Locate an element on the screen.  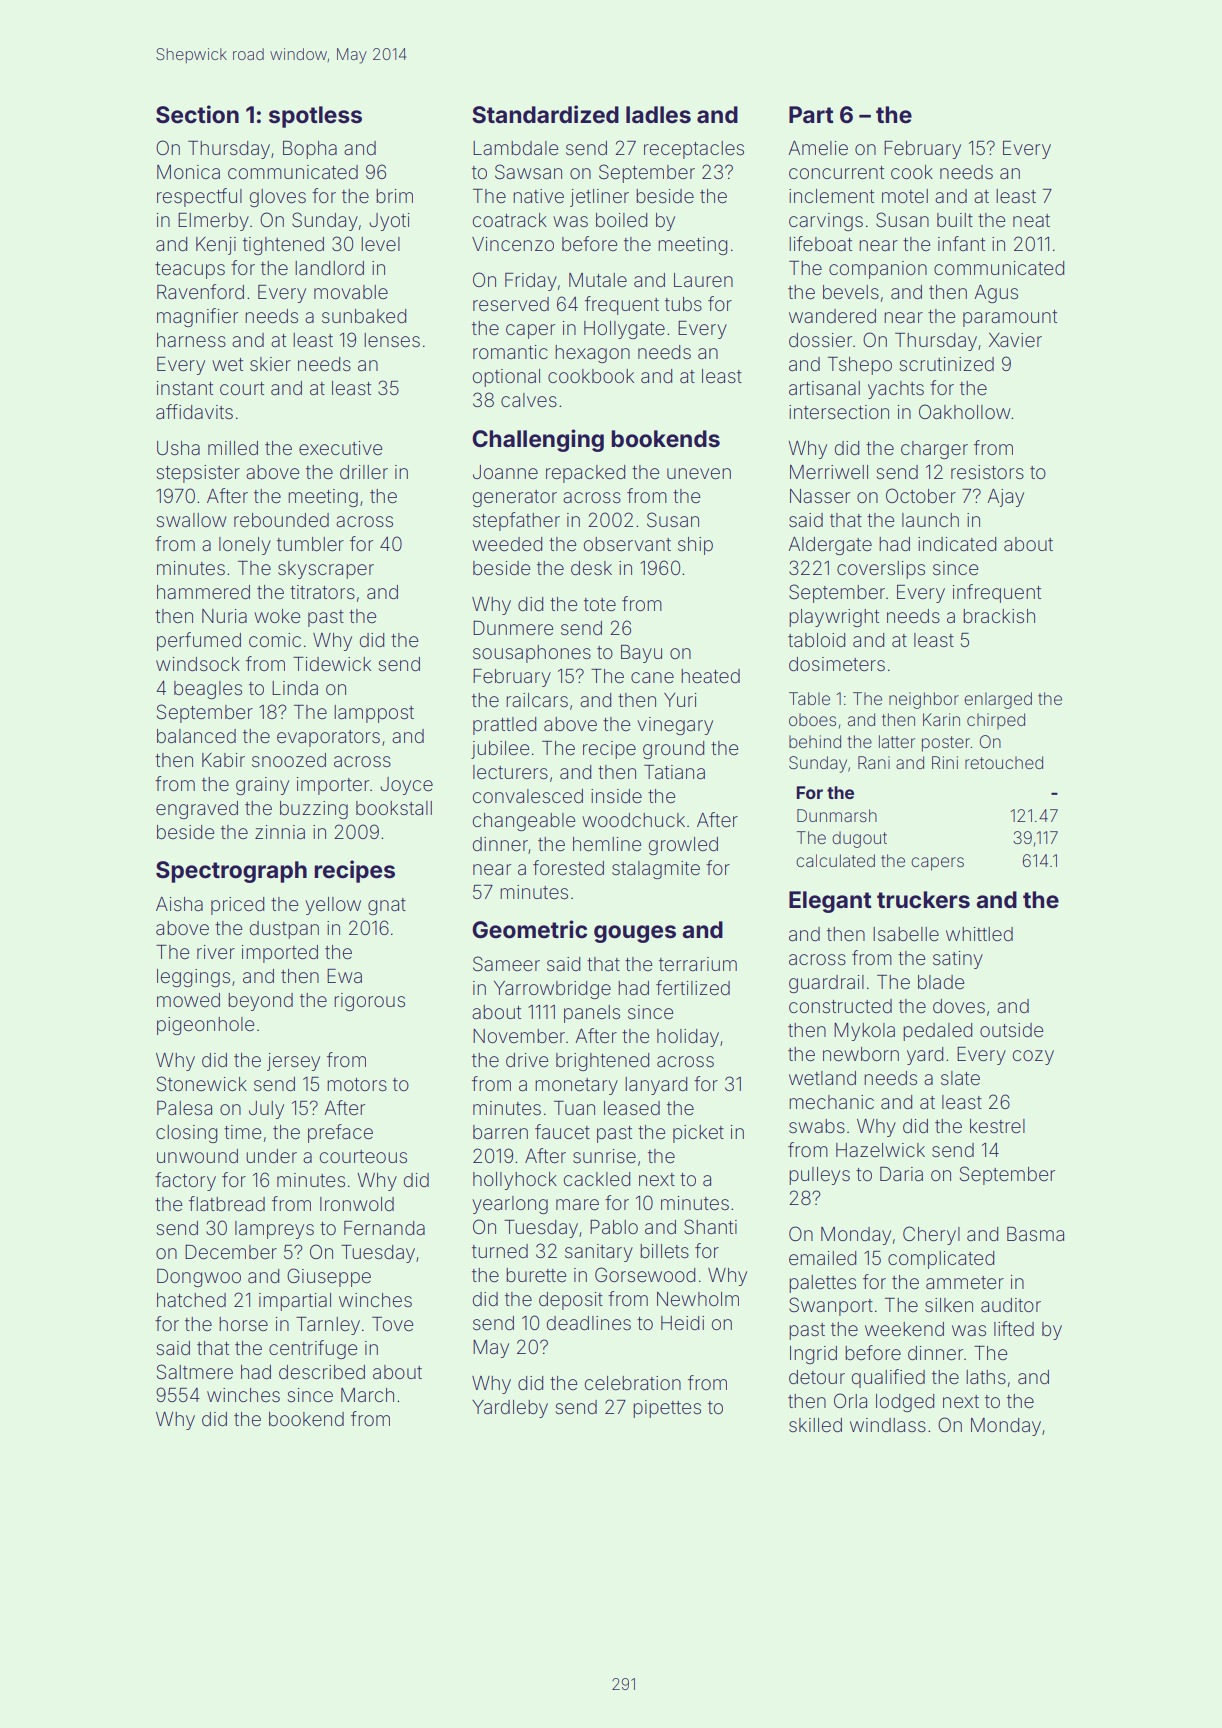
ladles is located at coordinates (658, 115).
